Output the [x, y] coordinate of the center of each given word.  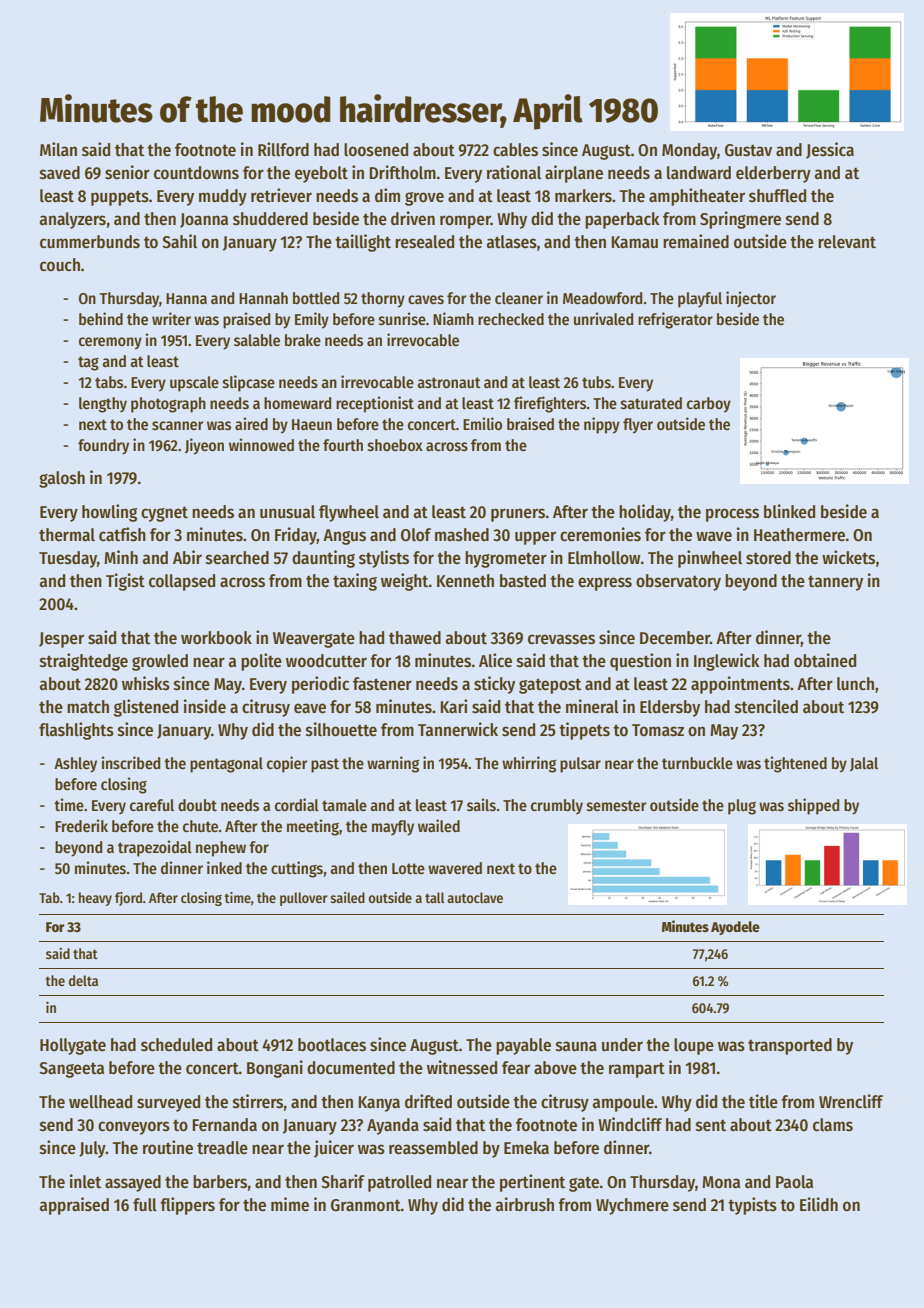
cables [515, 150]
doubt [197, 805]
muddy [223, 197]
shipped [814, 806]
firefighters [550, 404]
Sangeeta [71, 1070]
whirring [529, 764]
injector [751, 299]
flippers [187, 1206]
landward [699, 173]
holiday [645, 513]
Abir [187, 557]
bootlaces [332, 1045]
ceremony [110, 343]
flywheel [349, 513]
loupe [694, 1046]
